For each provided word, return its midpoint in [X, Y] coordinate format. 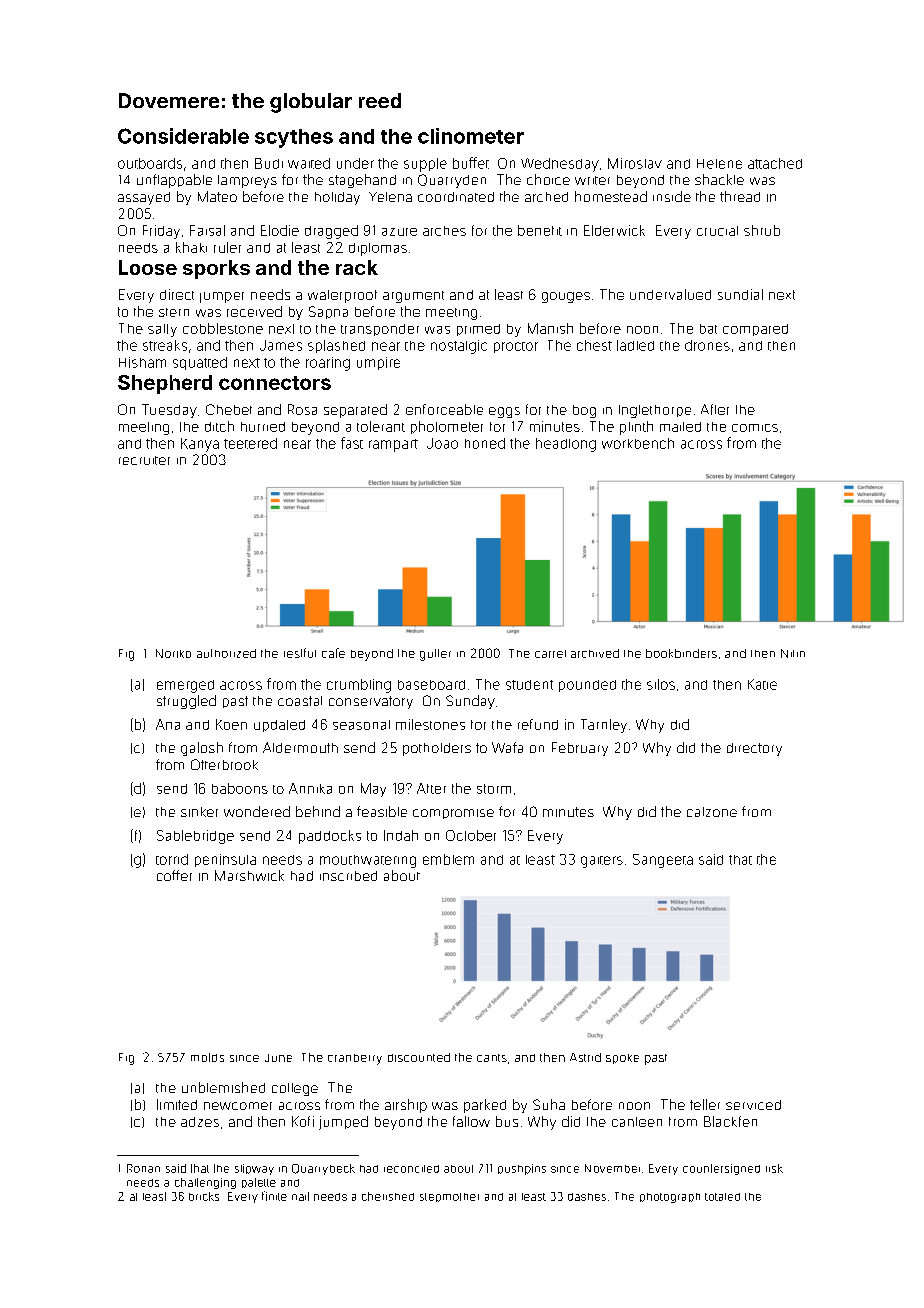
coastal [300, 701]
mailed [680, 427]
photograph [670, 1198]
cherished [388, 1196]
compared [755, 330]
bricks [204, 1196]
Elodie [280, 230]
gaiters [602, 862]
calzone [712, 812]
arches [444, 231]
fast [352, 443]
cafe [333, 653]
